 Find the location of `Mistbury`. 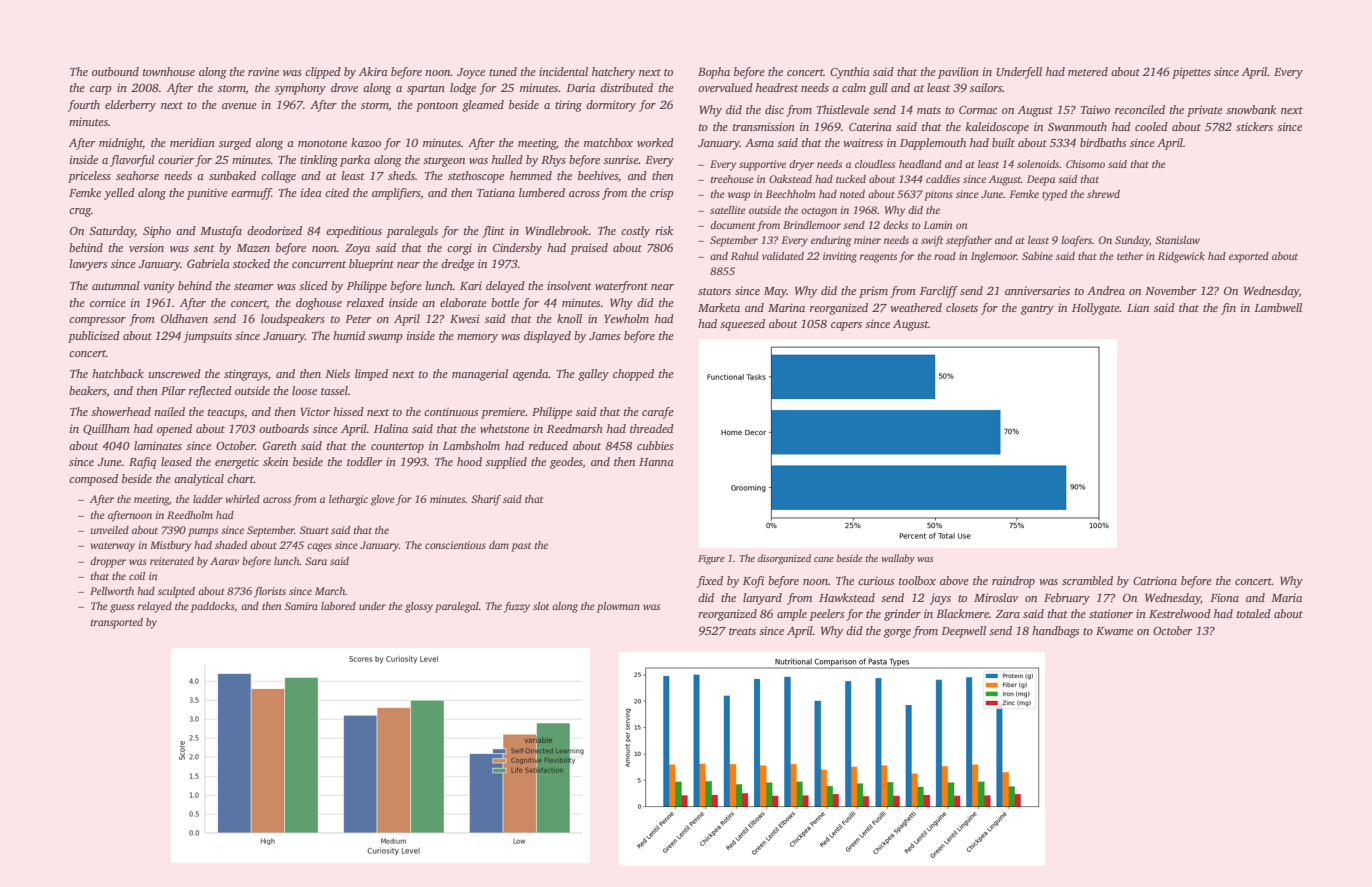

Mistbury is located at coordinates (170, 546).
